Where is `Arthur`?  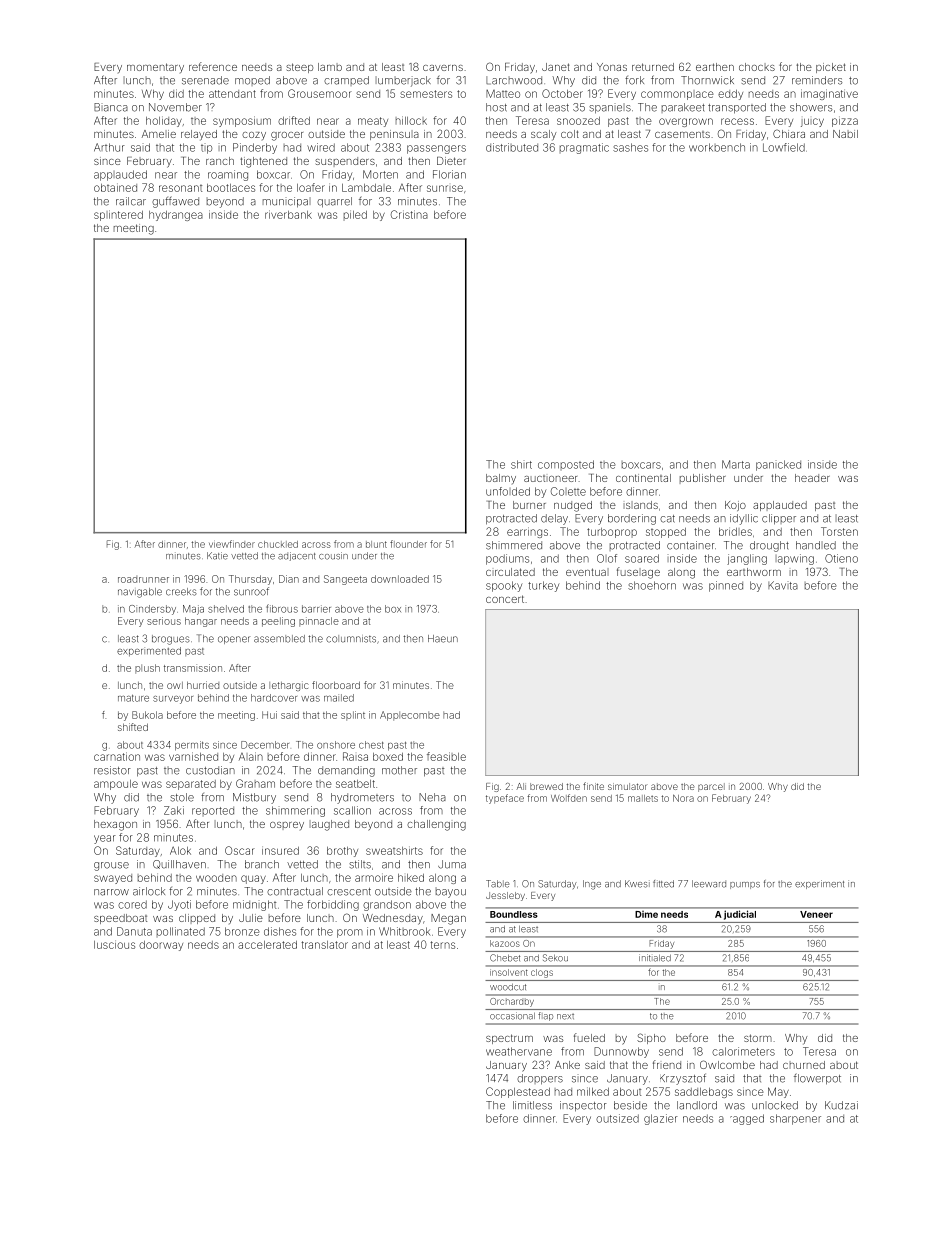
Arthur is located at coordinates (109, 147).
